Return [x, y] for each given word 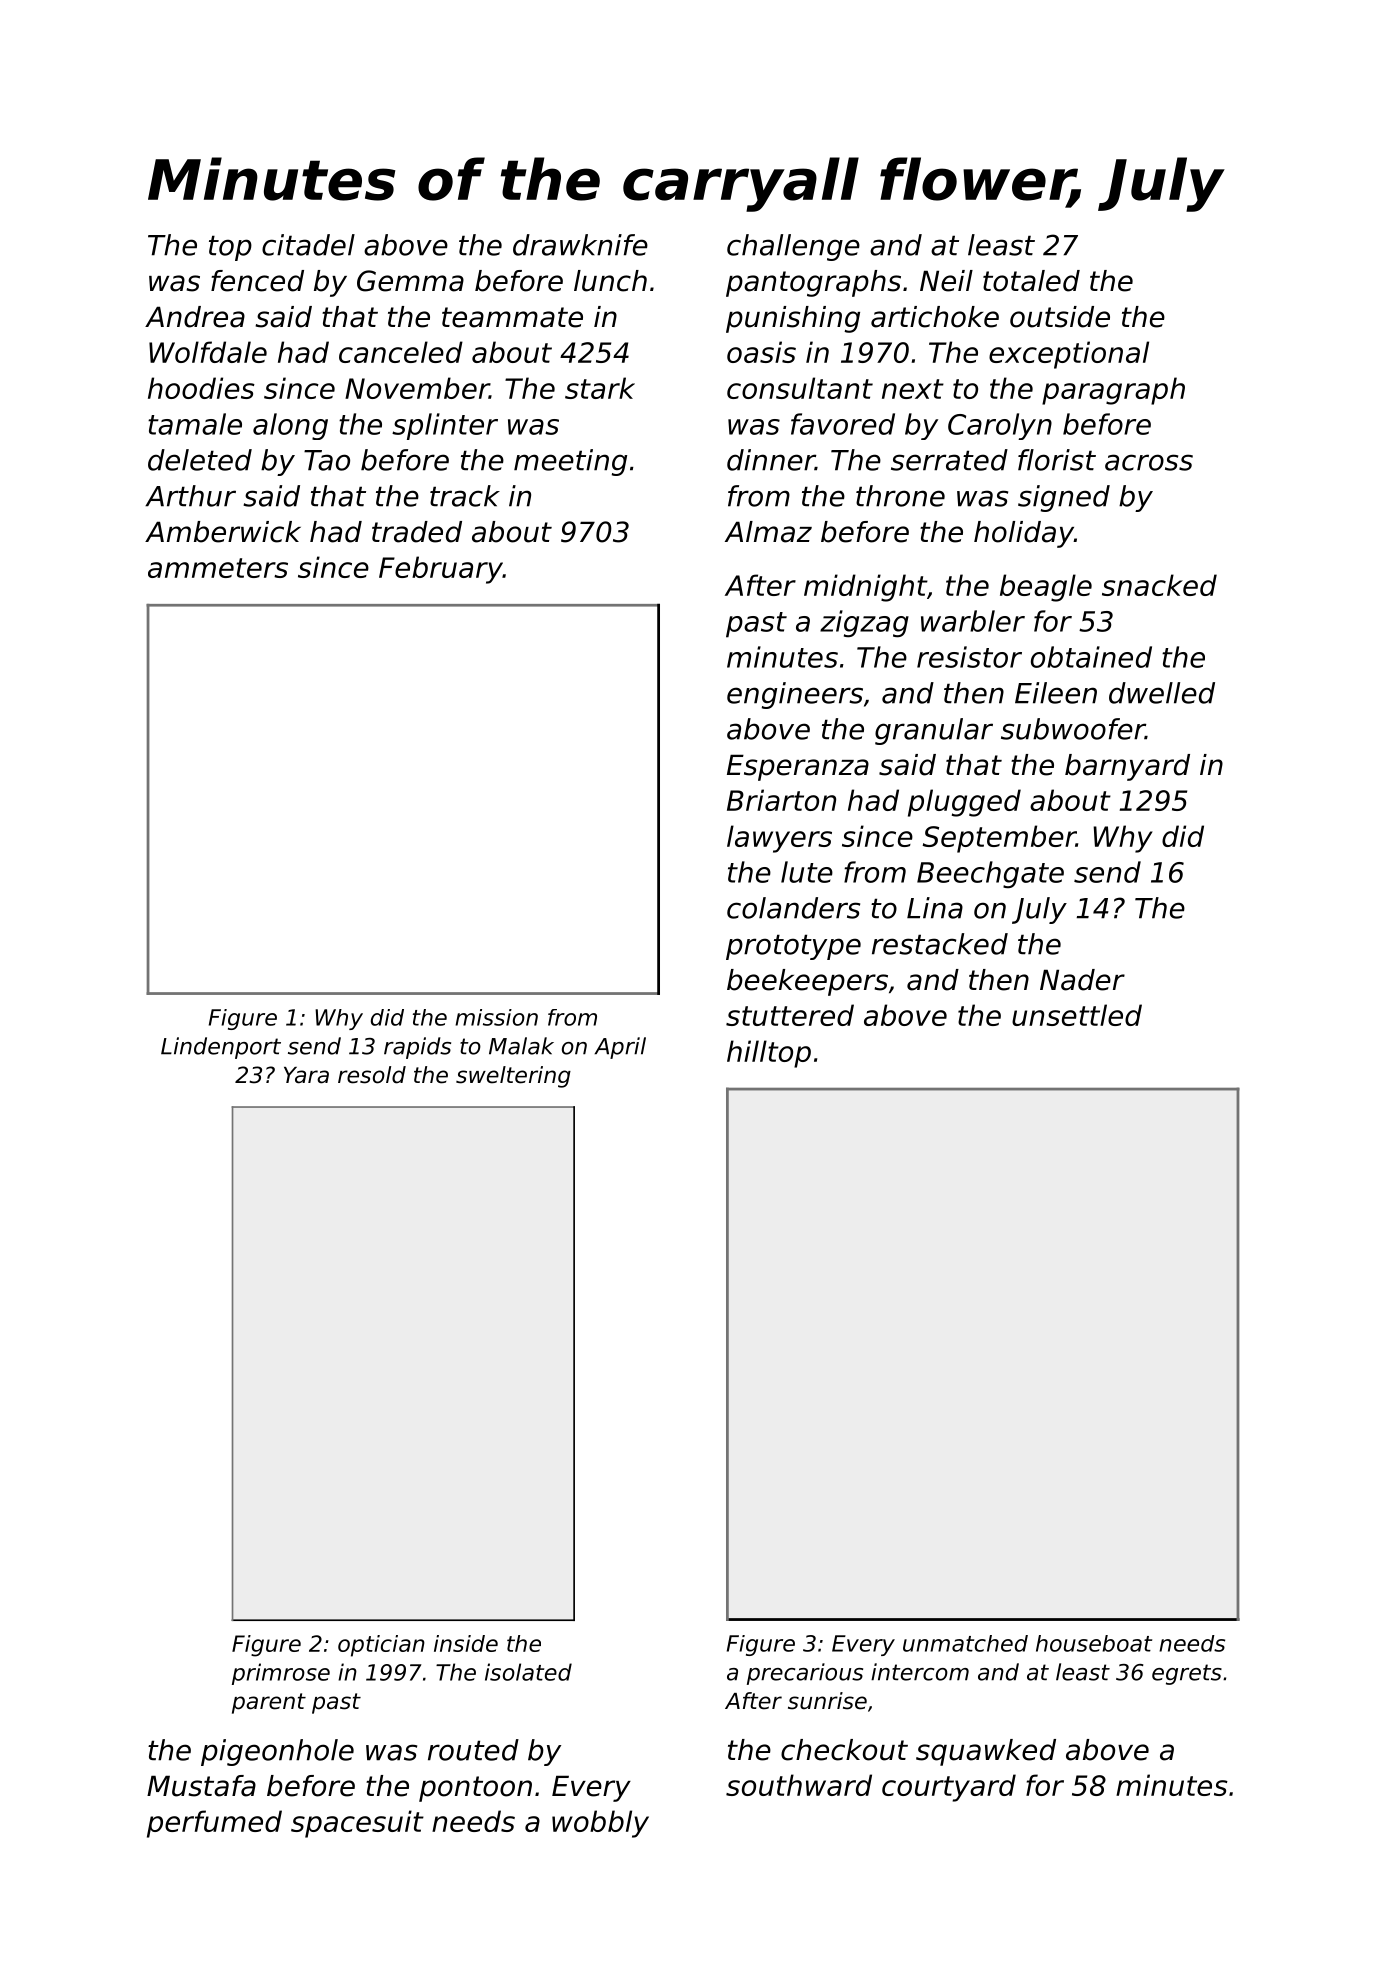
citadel [308, 245]
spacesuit [357, 1824]
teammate [512, 317]
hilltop [769, 1054]
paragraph [1113, 391]
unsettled [1077, 1015]
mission [496, 1017]
